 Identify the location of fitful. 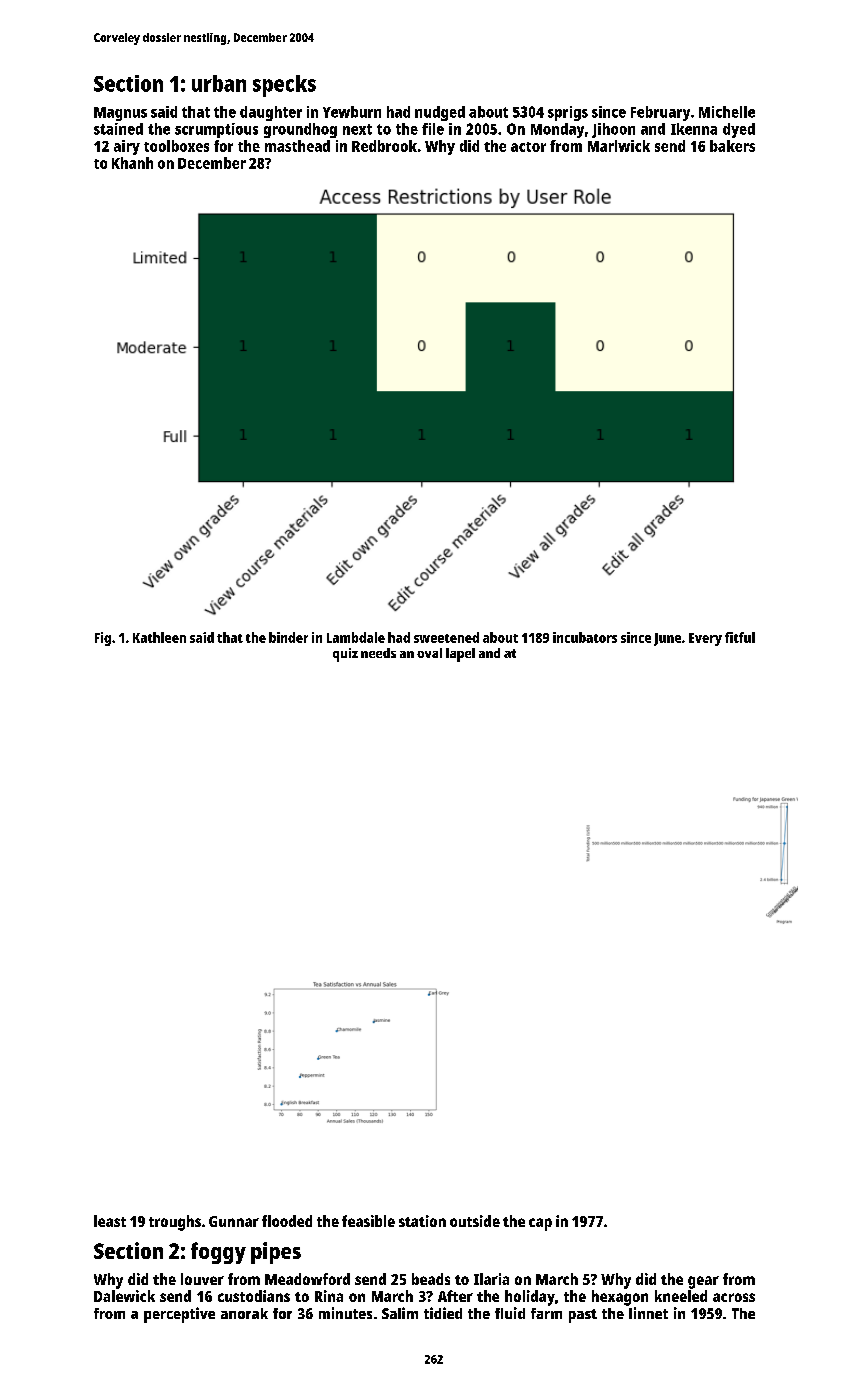
(740, 637).
